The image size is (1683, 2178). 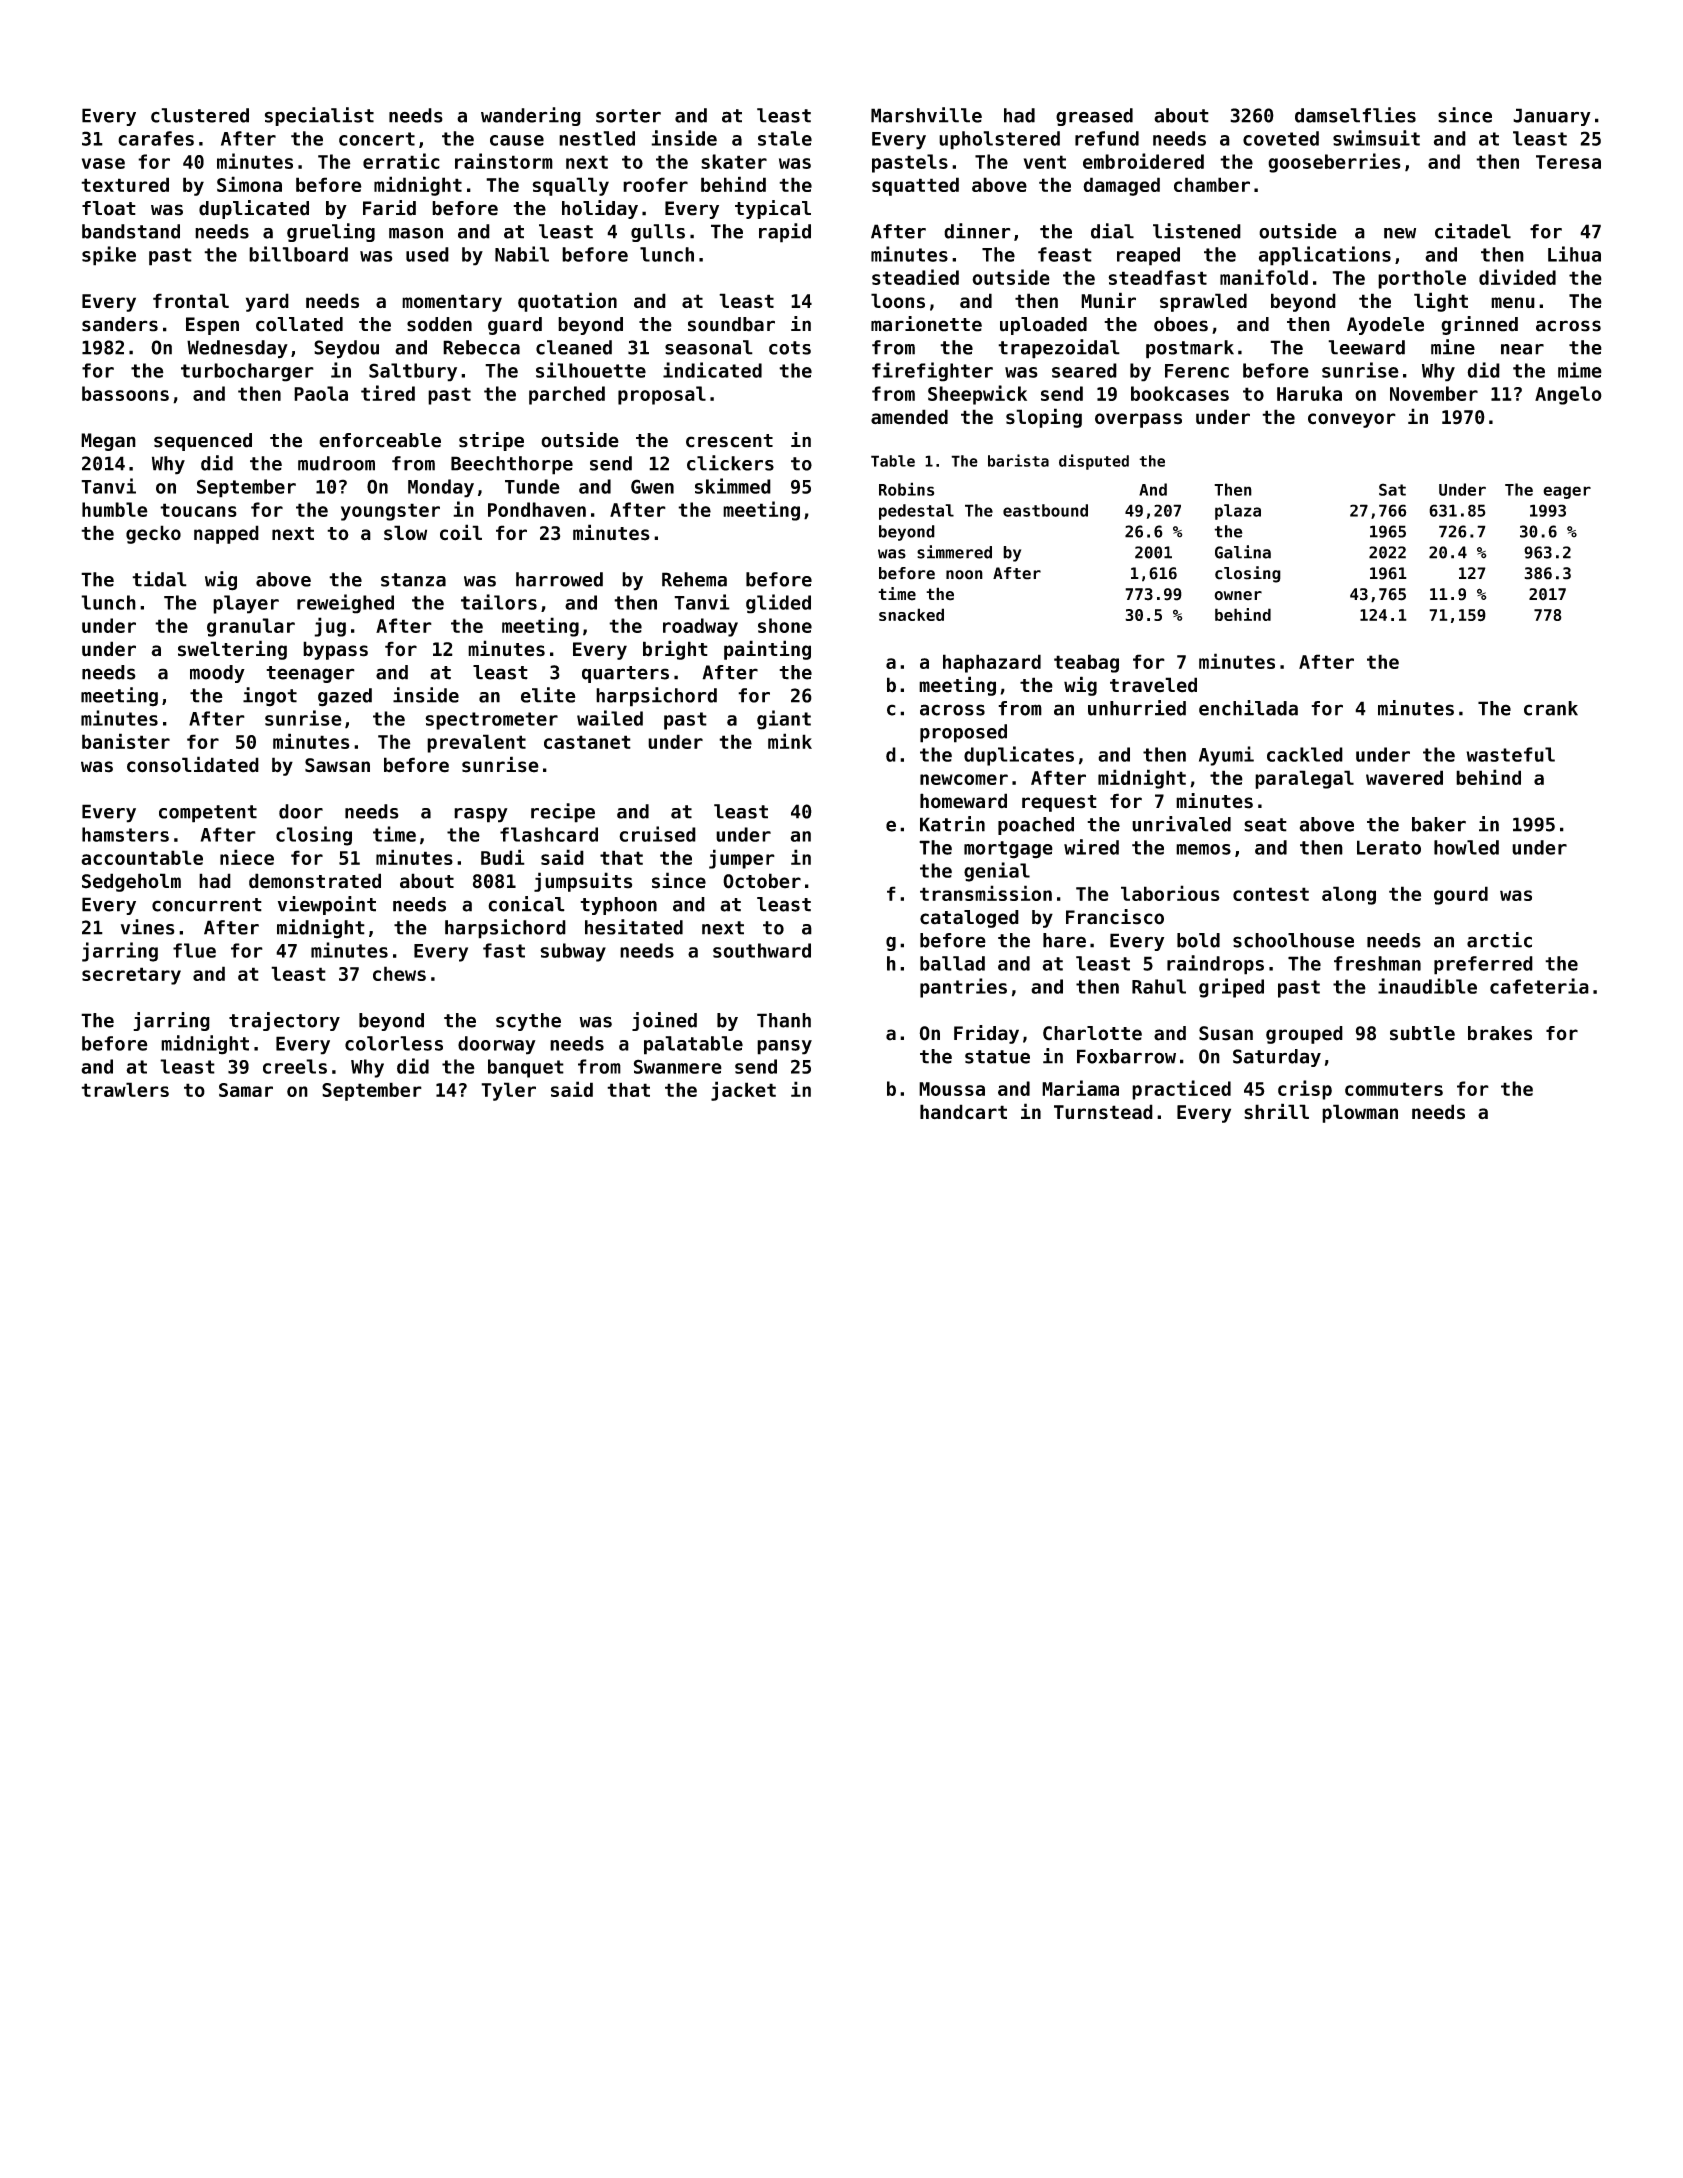 What do you see at coordinates (762, 881) in the document?
I see `October` at bounding box center [762, 881].
